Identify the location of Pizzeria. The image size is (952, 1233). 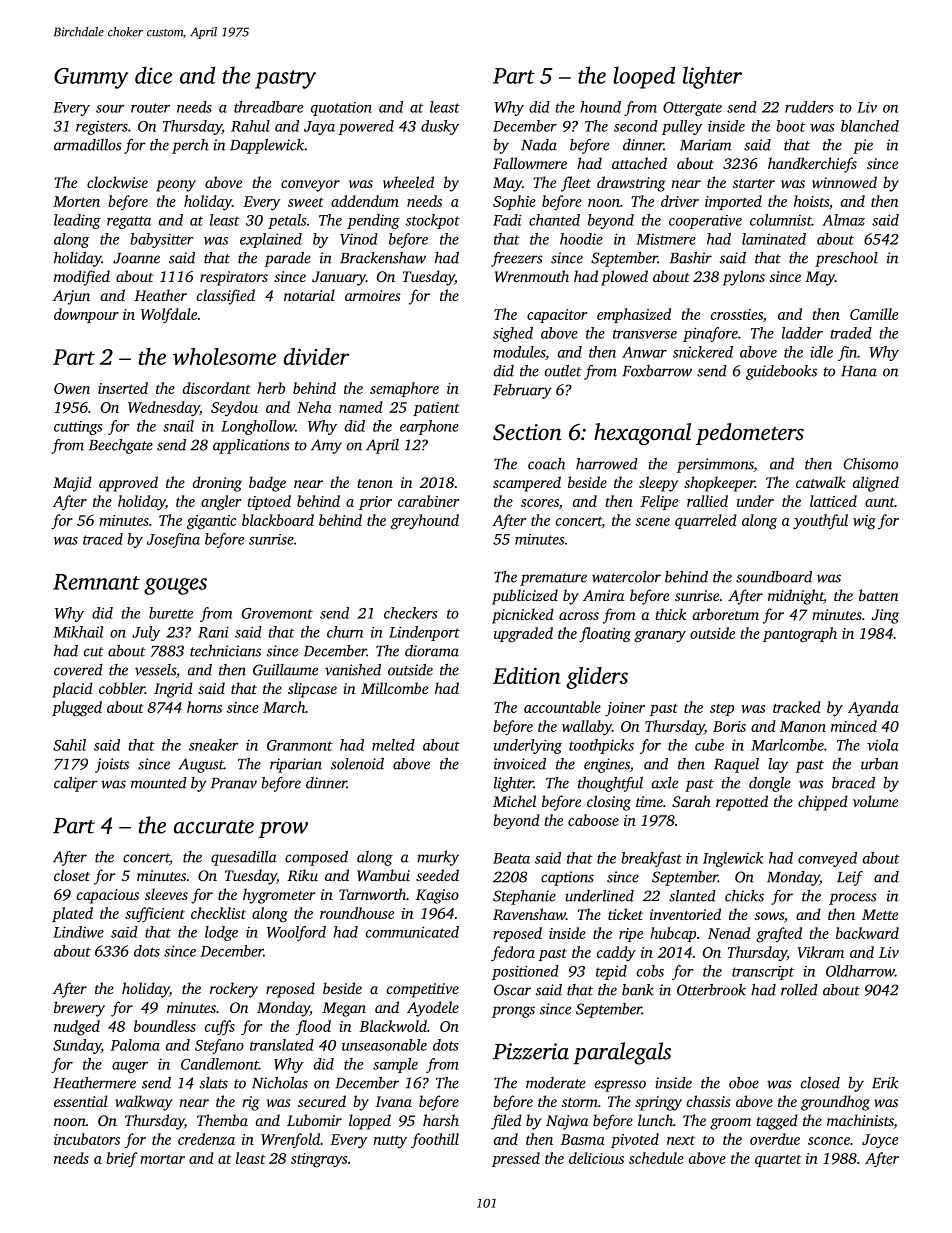
(531, 1051).
